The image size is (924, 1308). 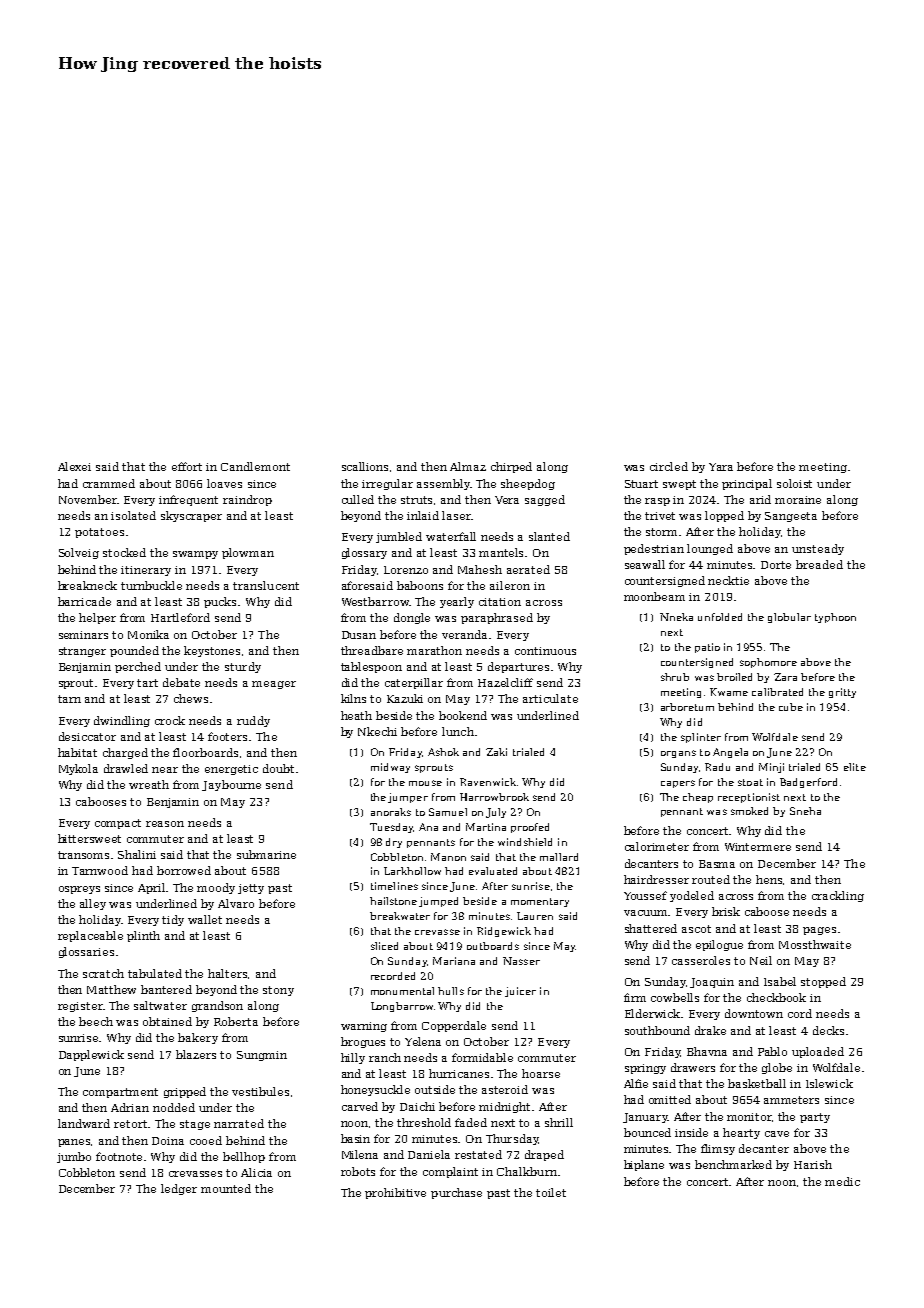 I want to click on globular, so click(x=789, y=618).
